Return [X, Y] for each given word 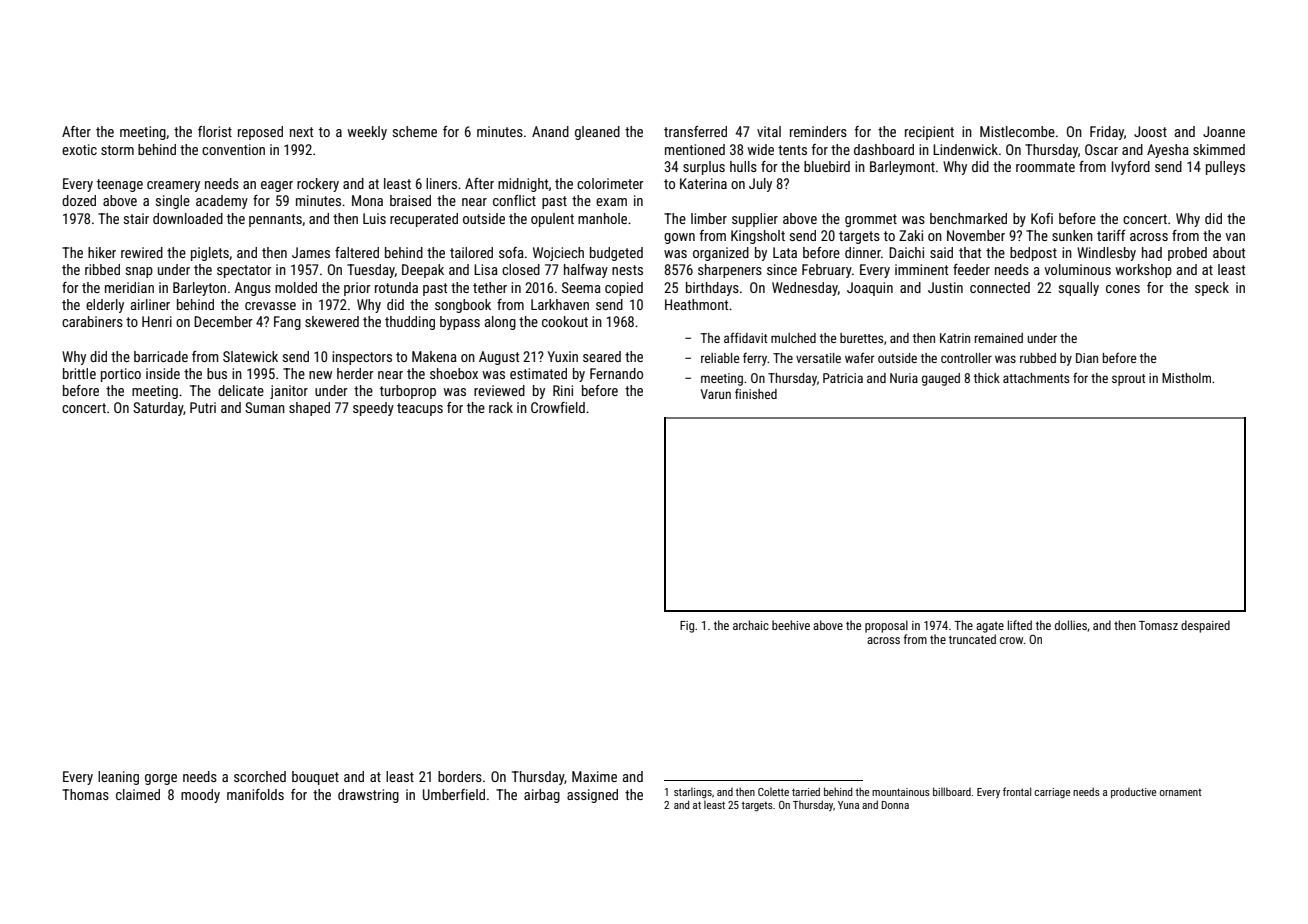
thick [987, 378]
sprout [1128, 380]
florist [215, 131]
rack [501, 407]
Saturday [158, 409]
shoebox [454, 373]
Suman [265, 407]
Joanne [1224, 131]
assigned [592, 796]
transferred [695, 131]
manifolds [255, 794]
